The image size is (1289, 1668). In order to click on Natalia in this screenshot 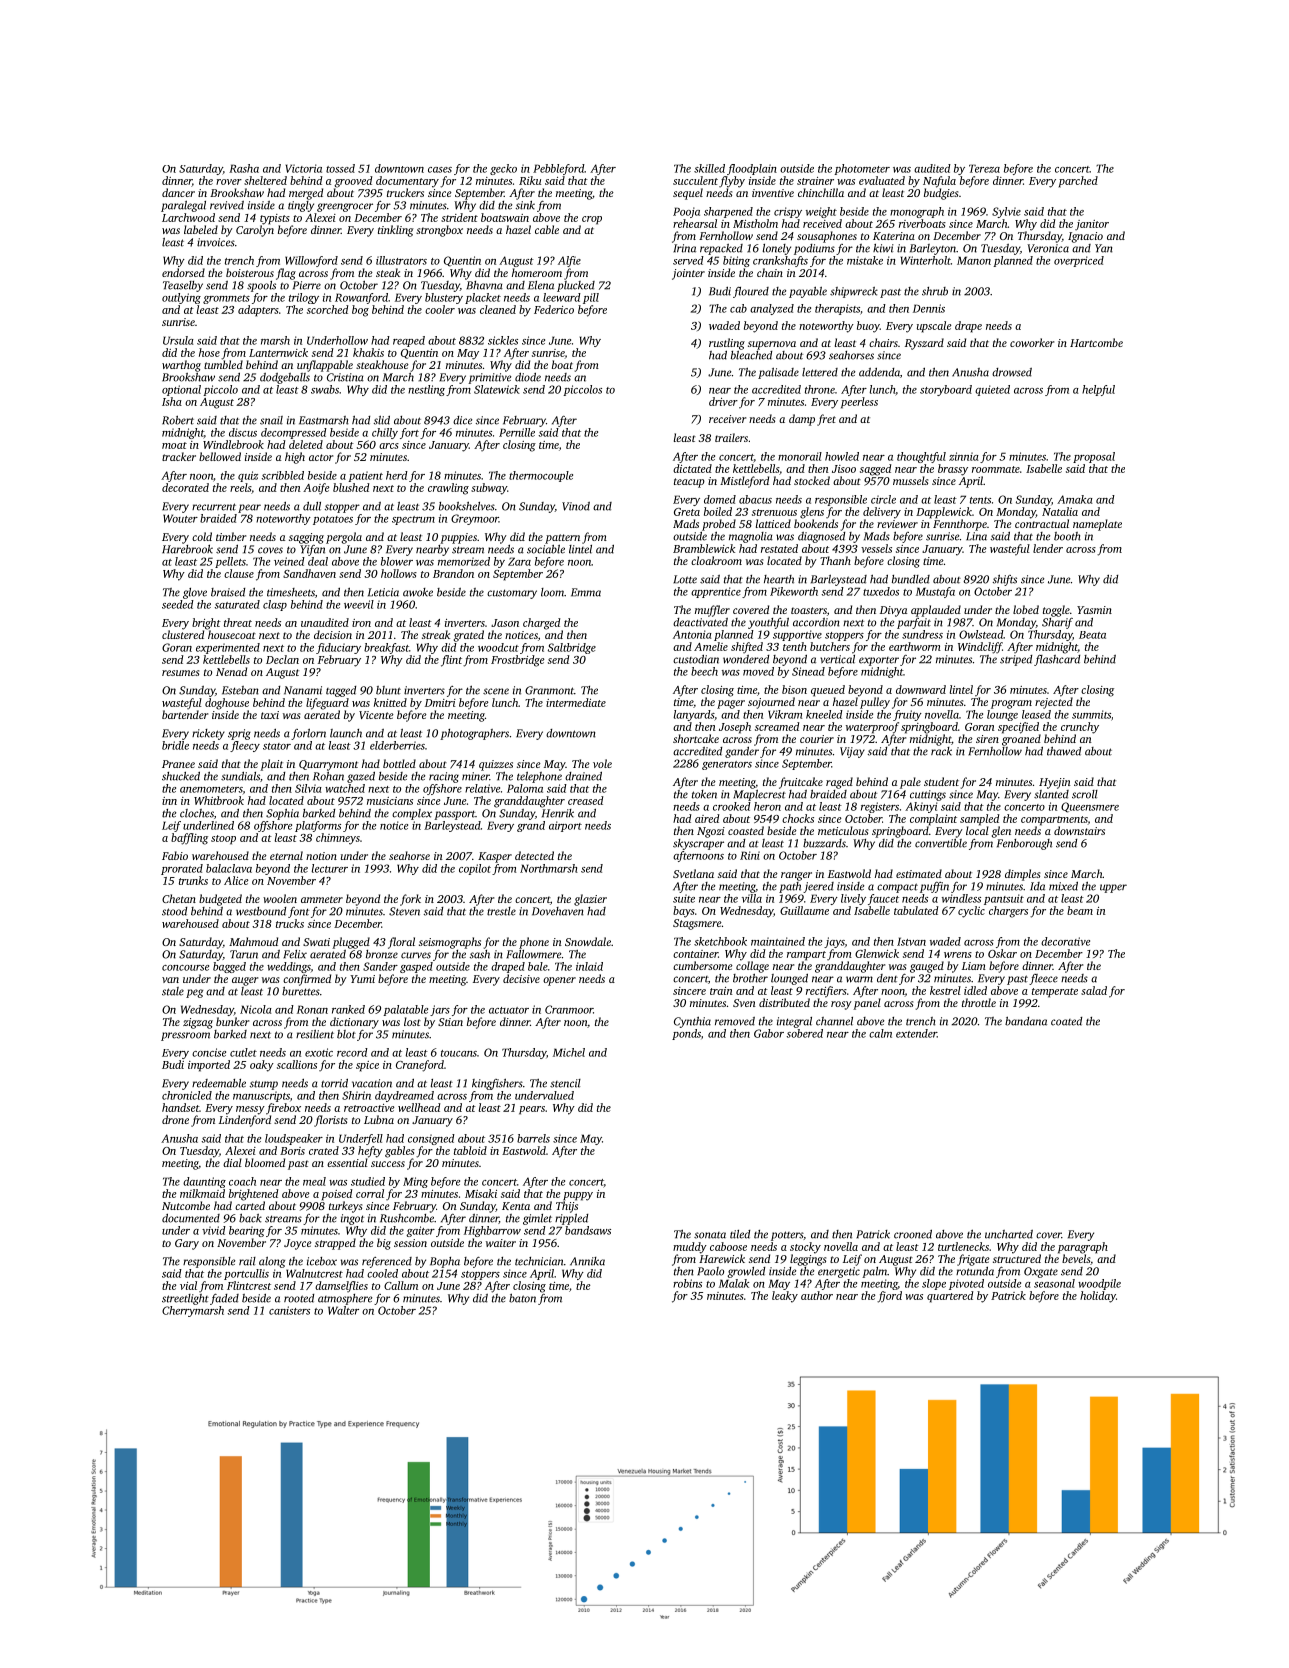, I will do `click(1060, 511)`.
